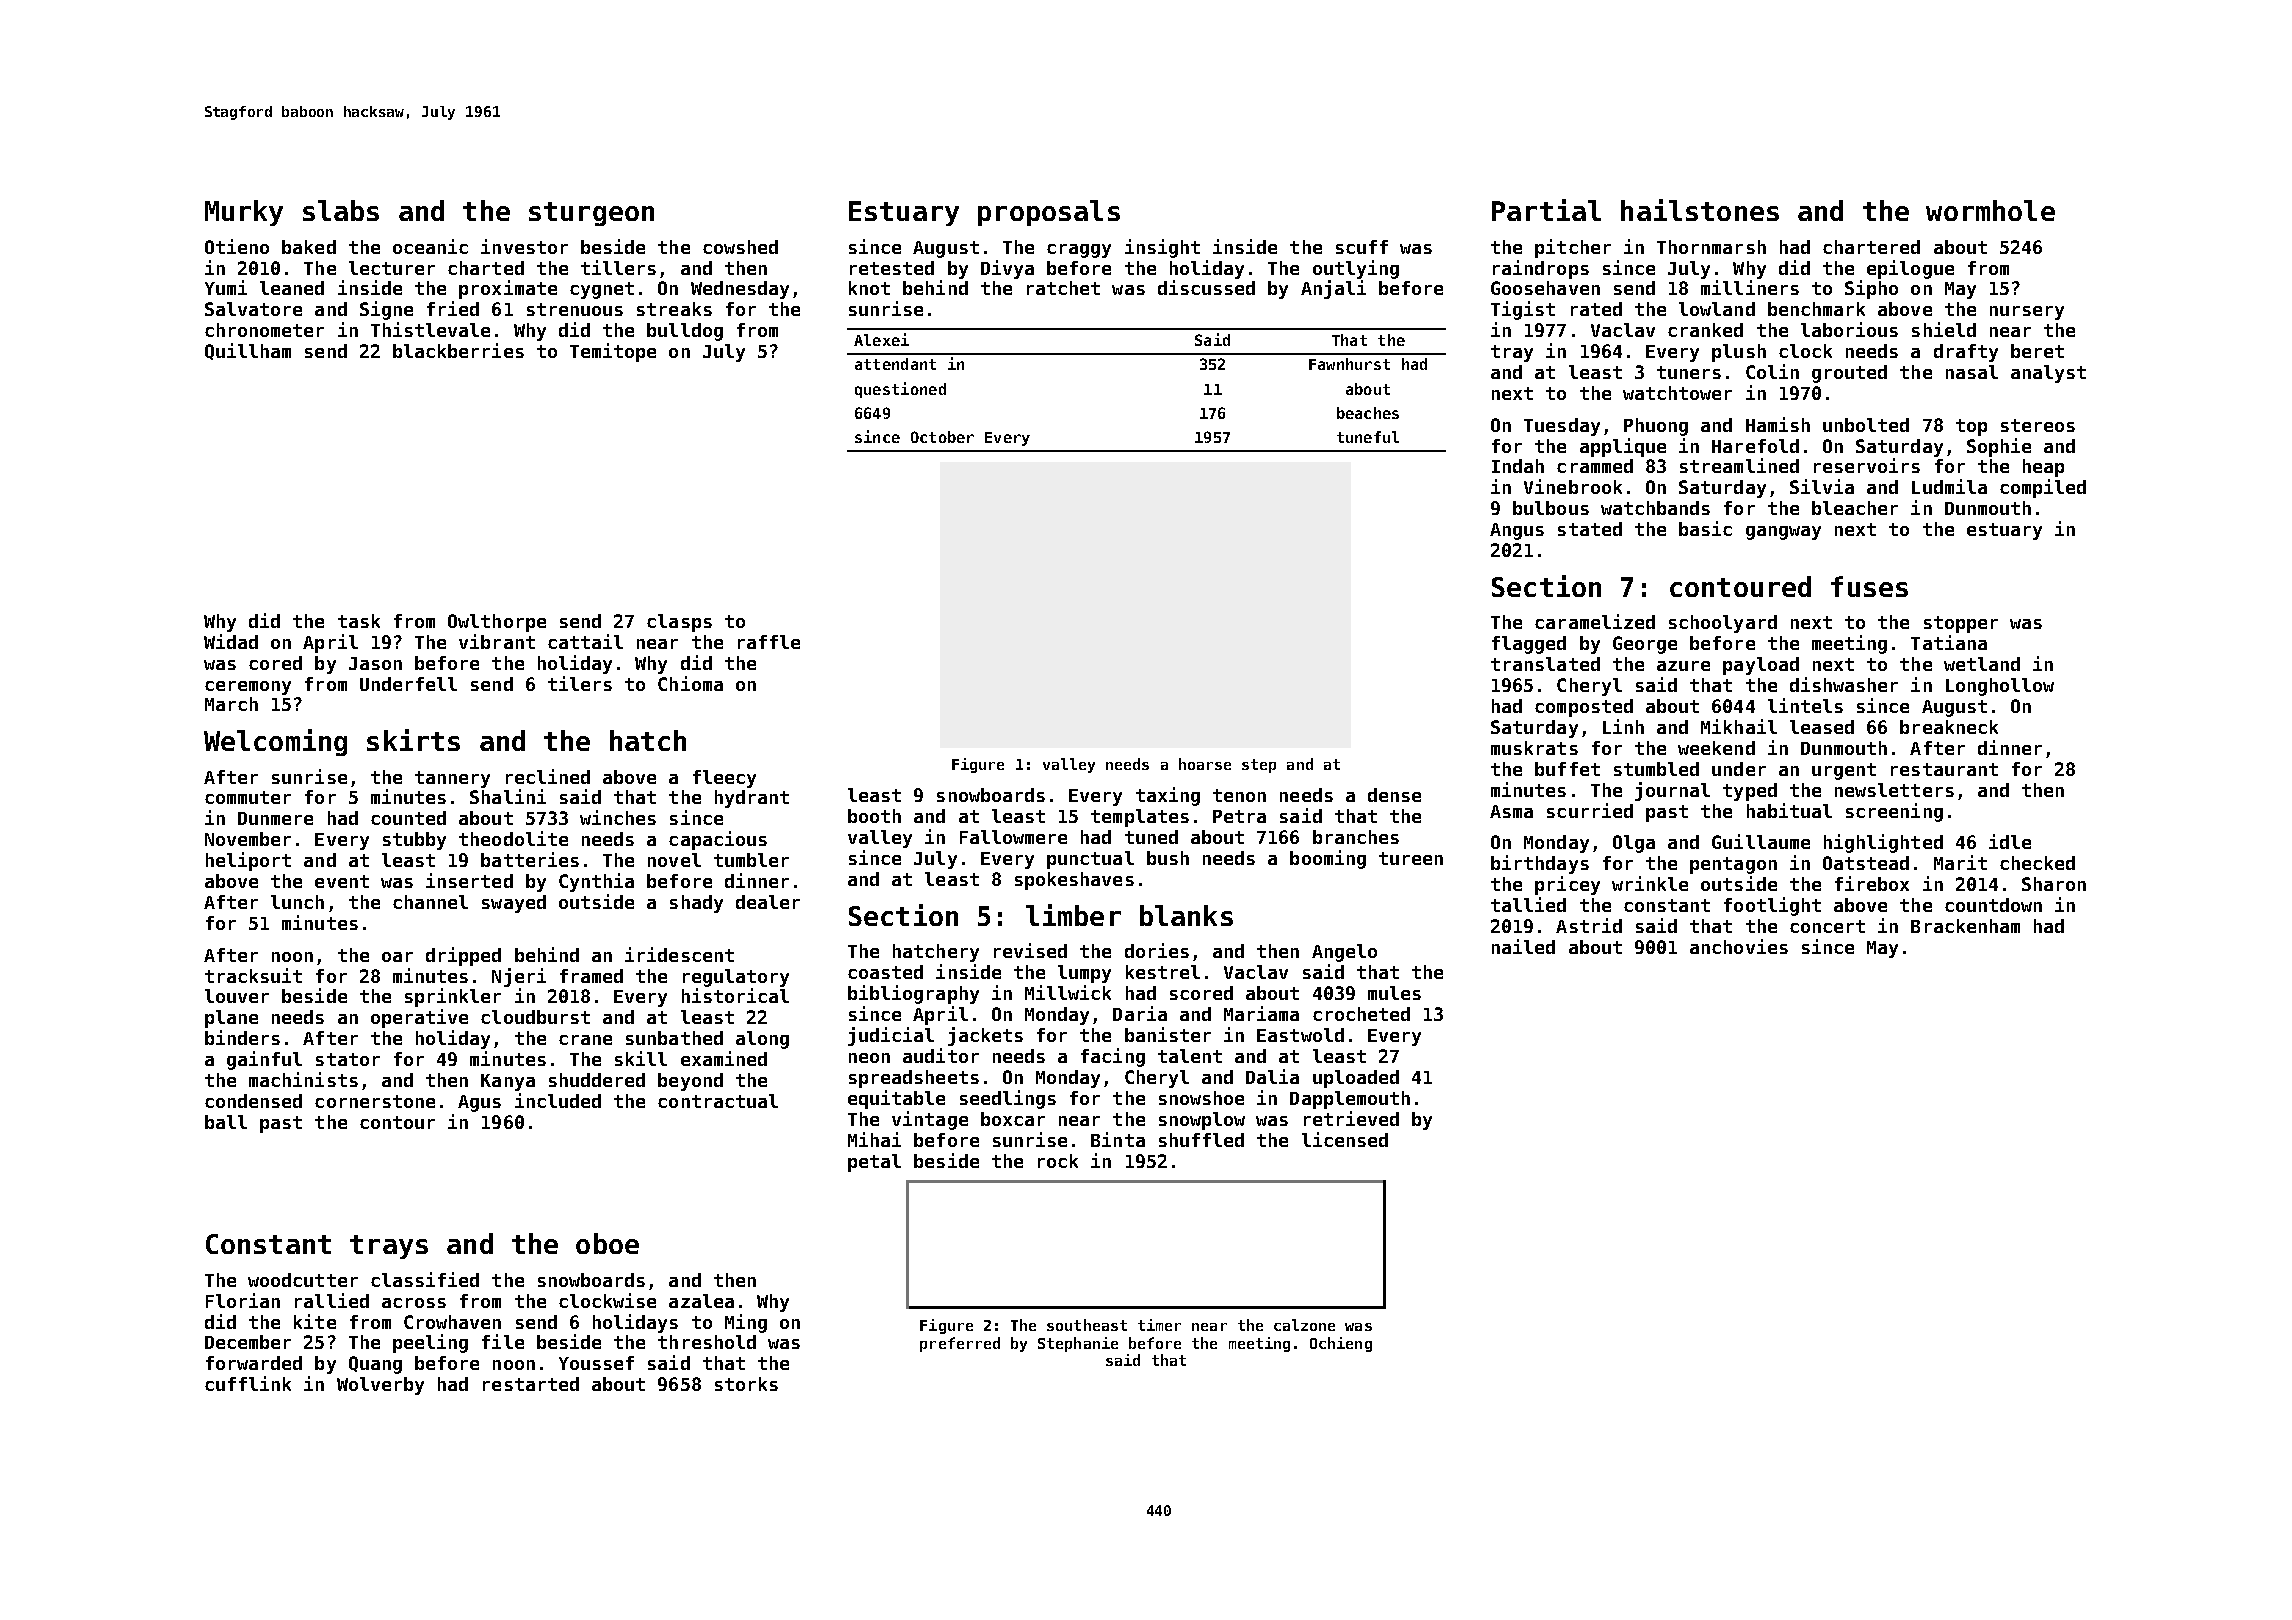  What do you see at coordinates (248, 861) in the screenshot?
I see `heliport` at bounding box center [248, 861].
